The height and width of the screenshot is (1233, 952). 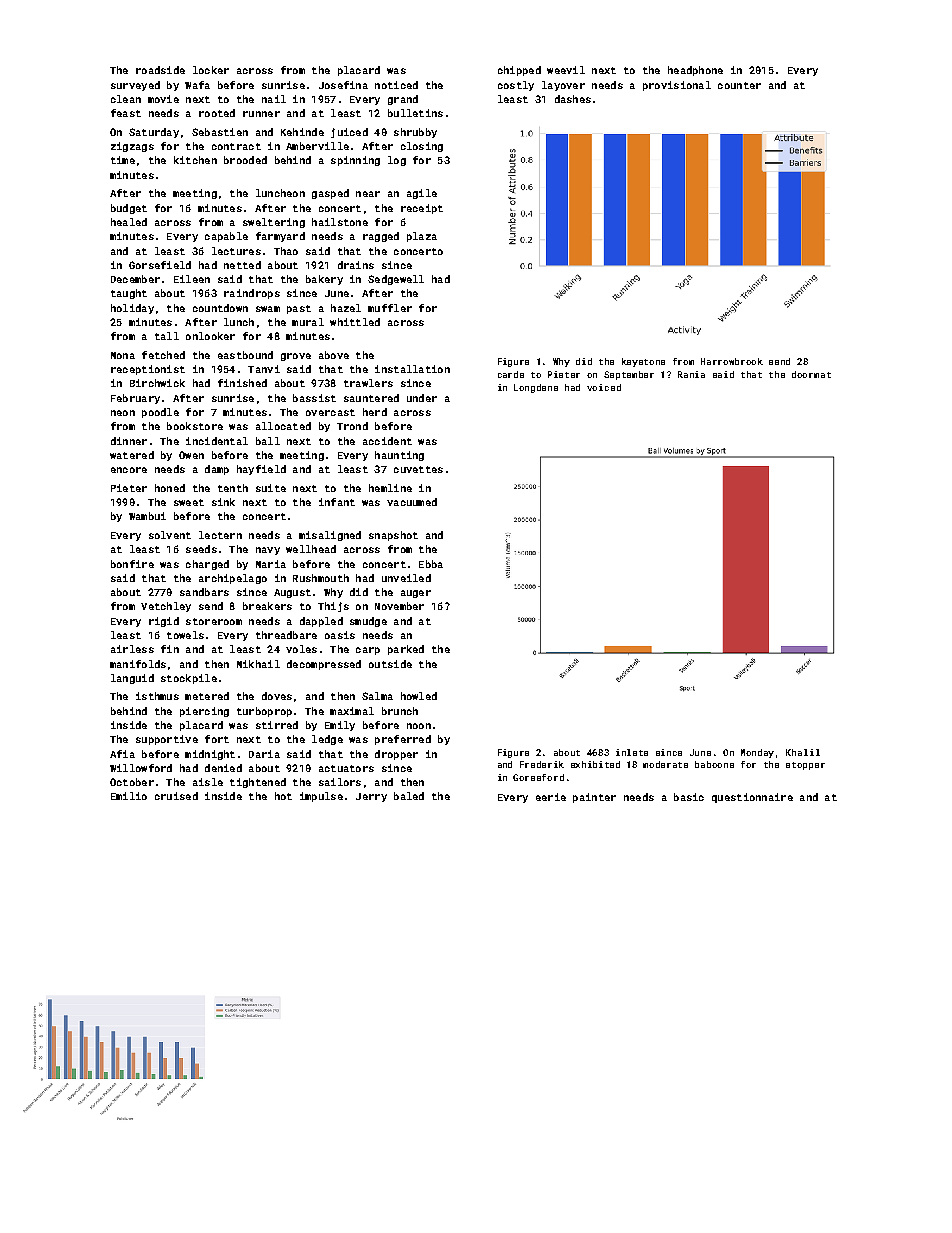 I want to click on headphone, so click(x=695, y=71).
